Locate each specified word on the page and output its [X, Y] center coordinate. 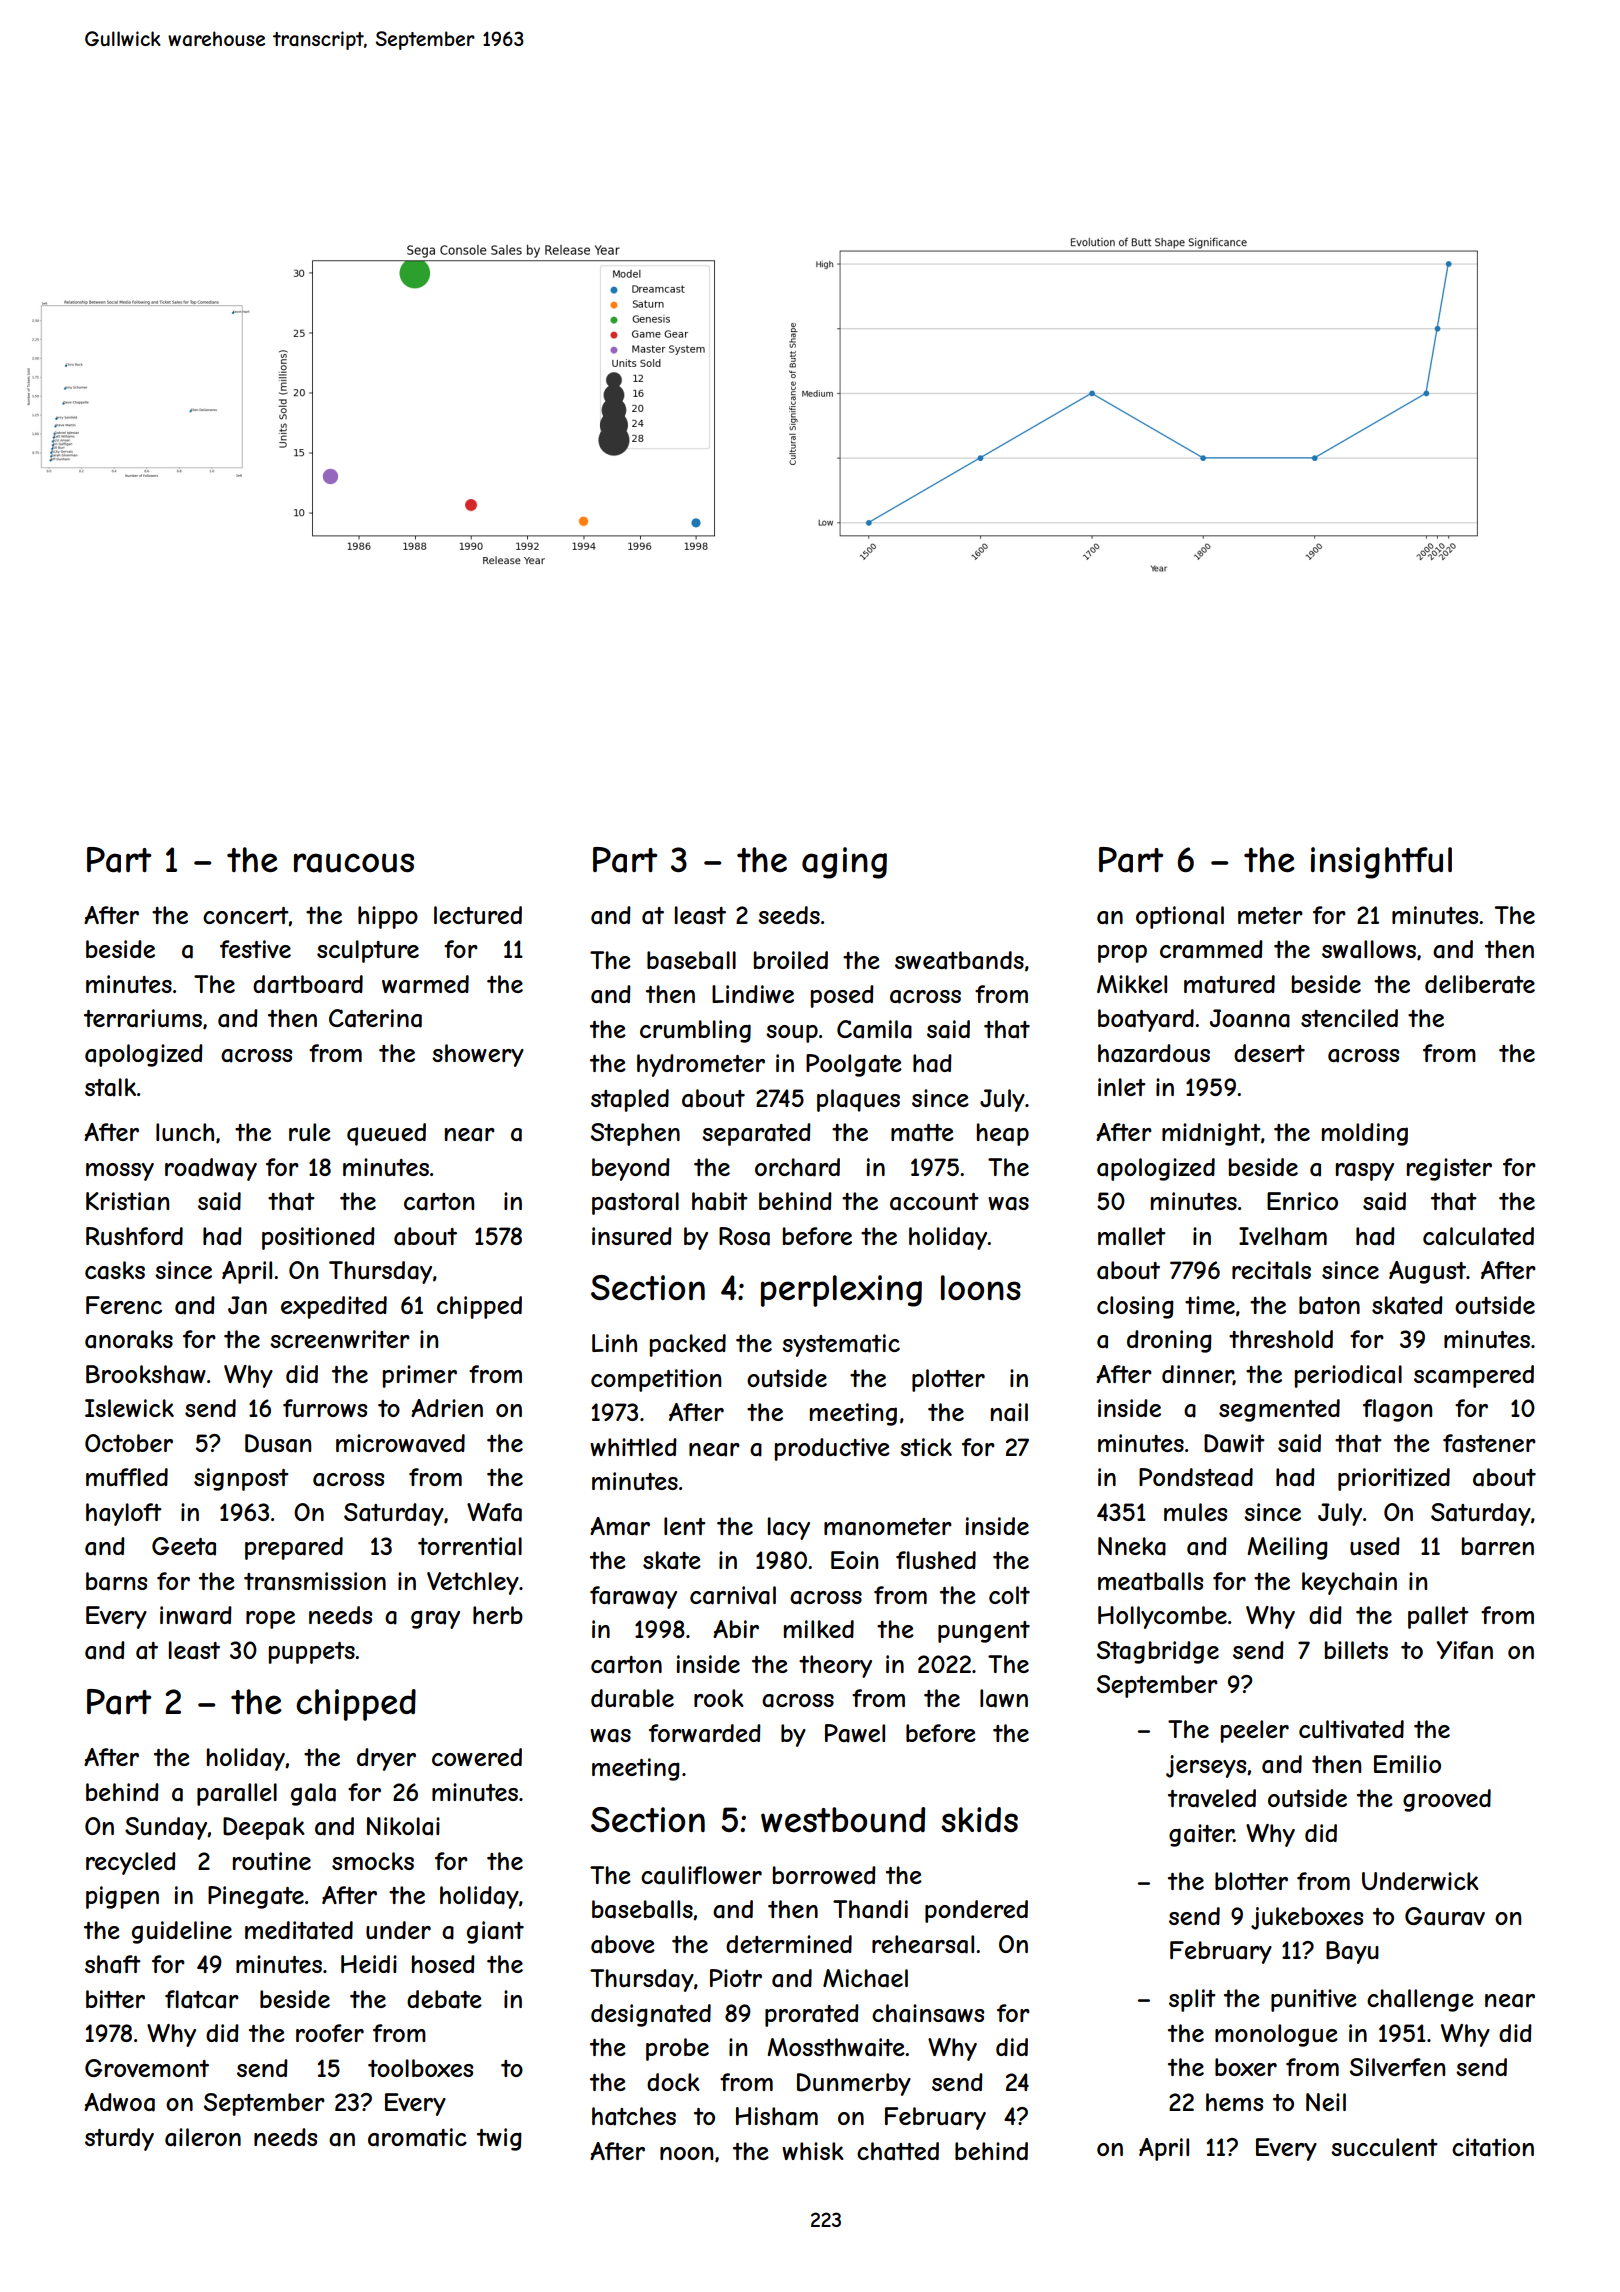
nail [1009, 1412]
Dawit [1234, 1443]
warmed [425, 984]
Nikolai [403, 1826]
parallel [237, 1794]
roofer [330, 2033]
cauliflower [701, 1875]
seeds [789, 915]
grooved [1447, 1800]
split [1192, 2000]
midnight [1211, 1134]
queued [386, 1134]
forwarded [705, 1733]
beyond [631, 1169]
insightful [1381, 863]
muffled [127, 1477]
